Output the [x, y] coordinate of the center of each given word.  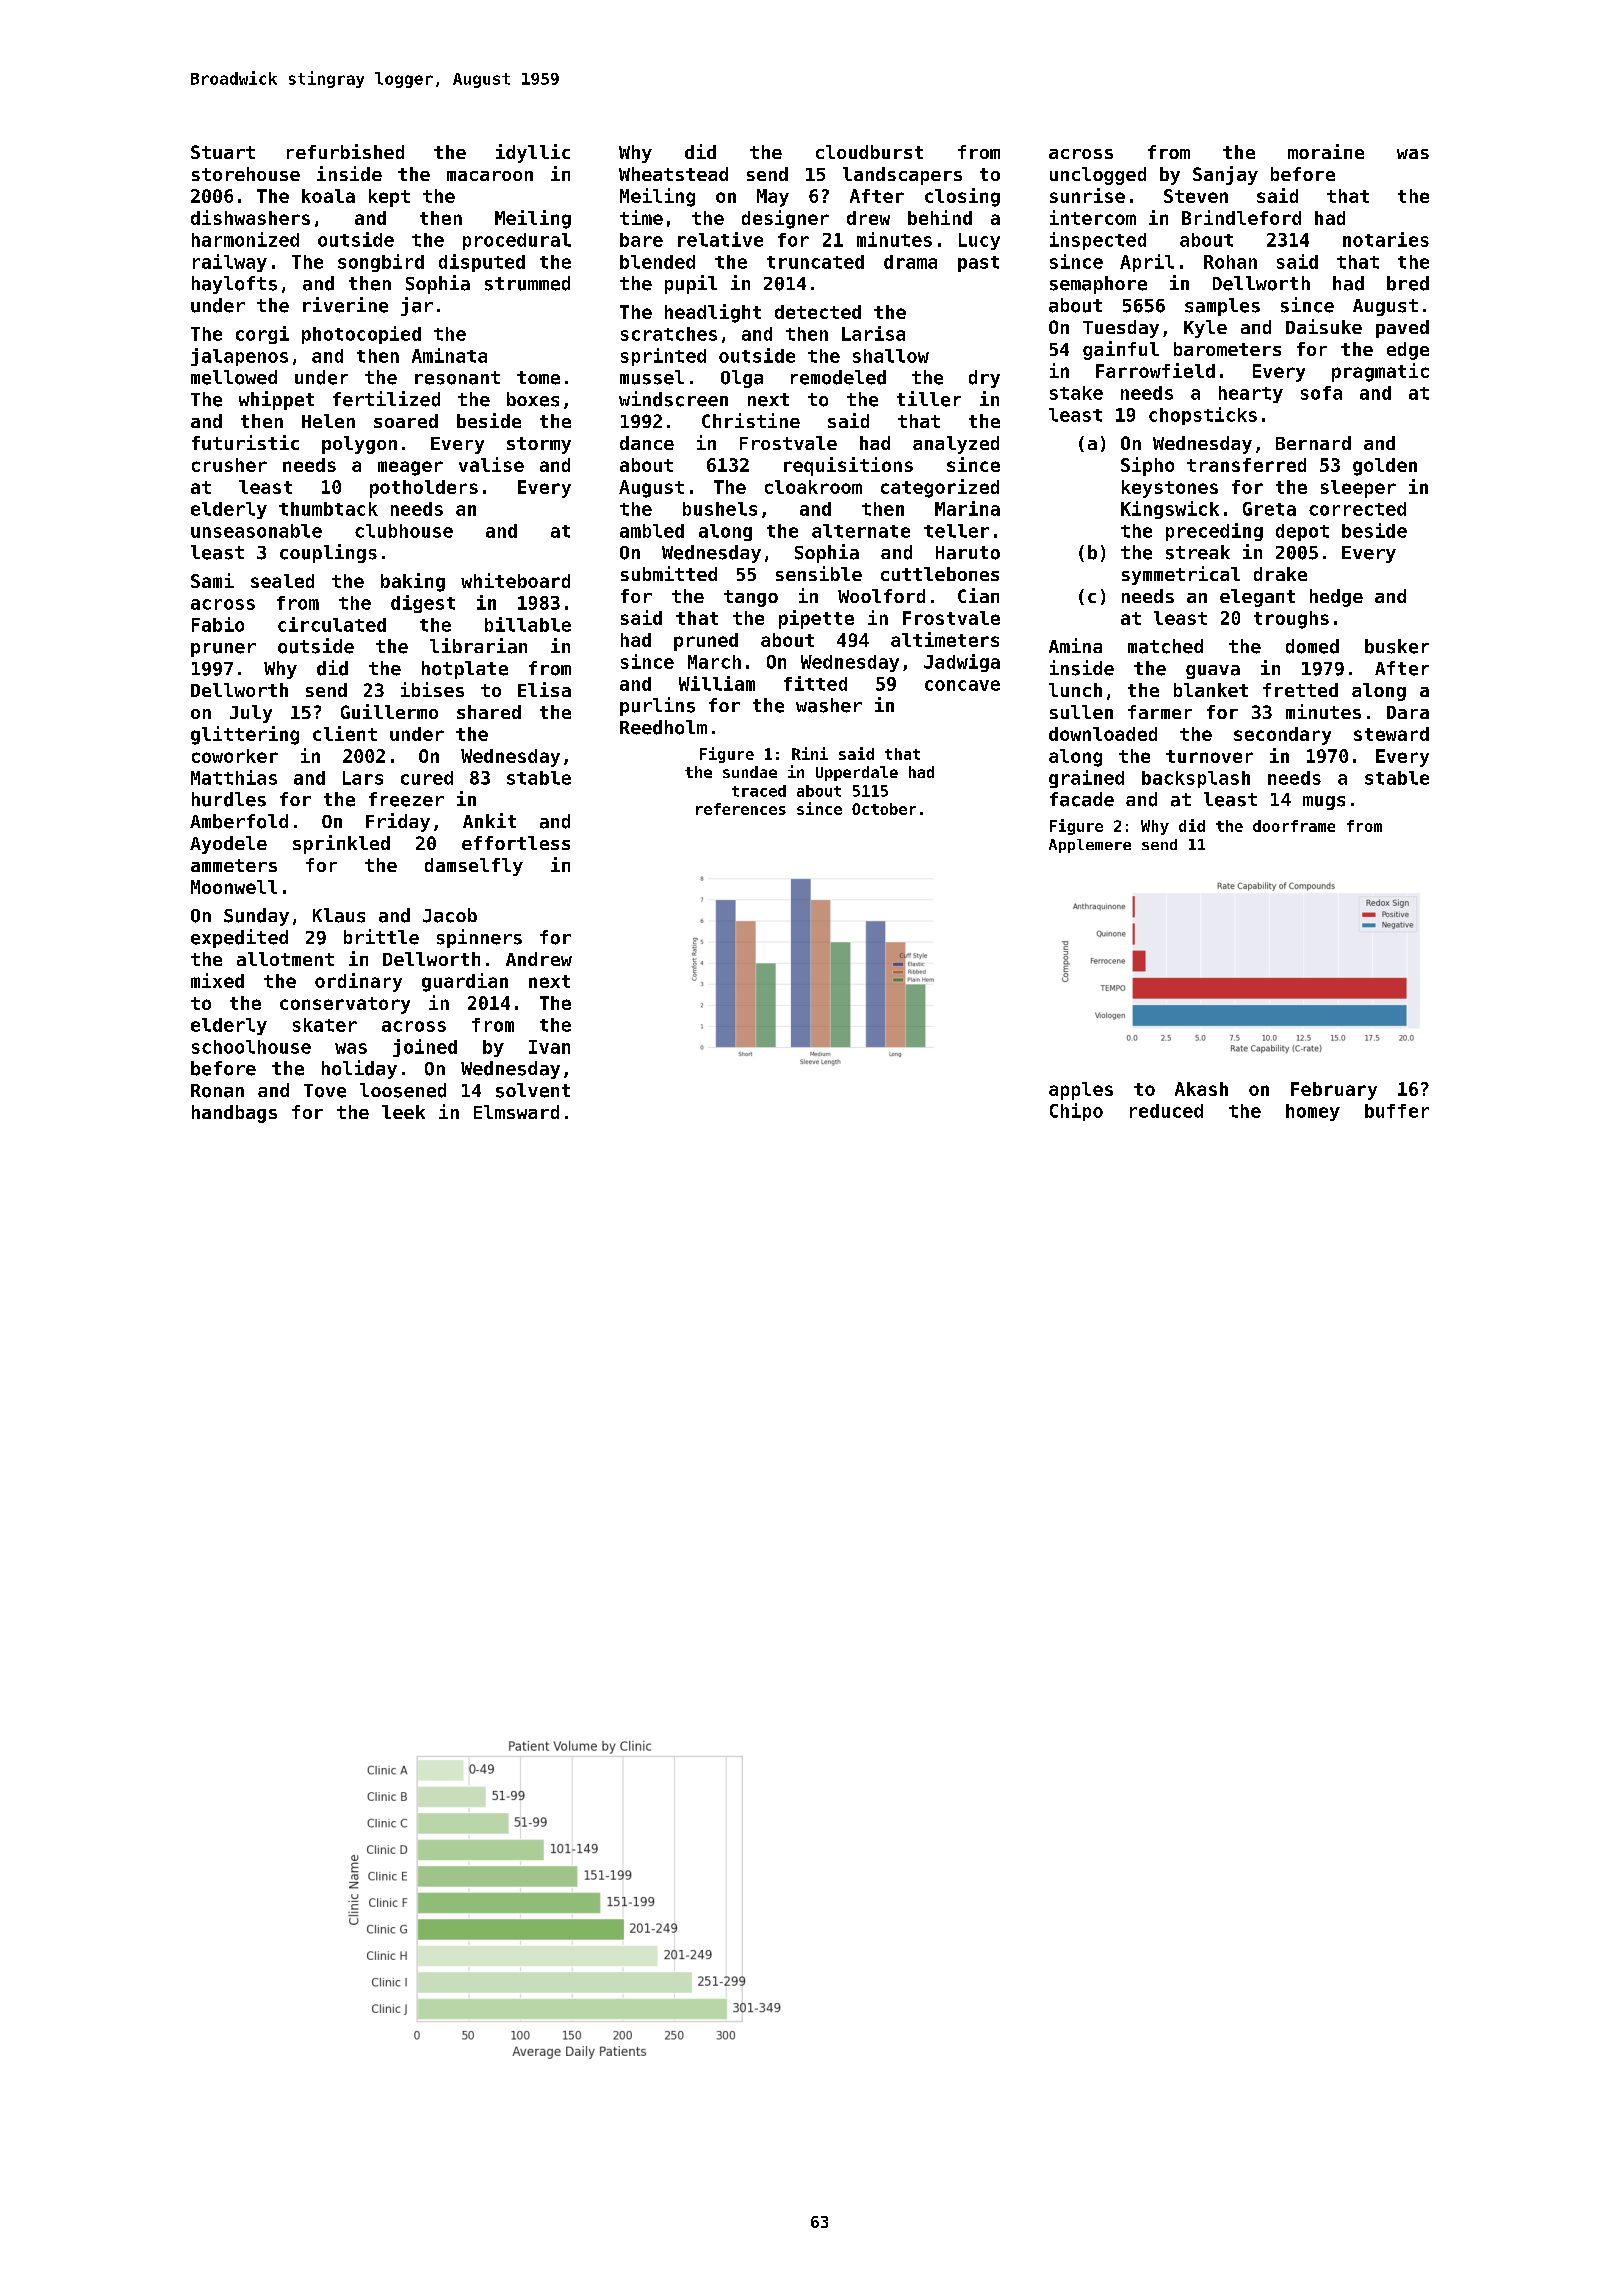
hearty [1251, 394]
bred [1408, 283]
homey [1313, 1112]
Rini [810, 753]
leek [403, 1112]
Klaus [339, 915]
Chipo [1076, 1112]
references [741, 809]
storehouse [246, 174]
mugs [1324, 803]
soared [406, 421]
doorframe [1294, 826]
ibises [432, 689]
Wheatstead [673, 174]
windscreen [673, 399]
